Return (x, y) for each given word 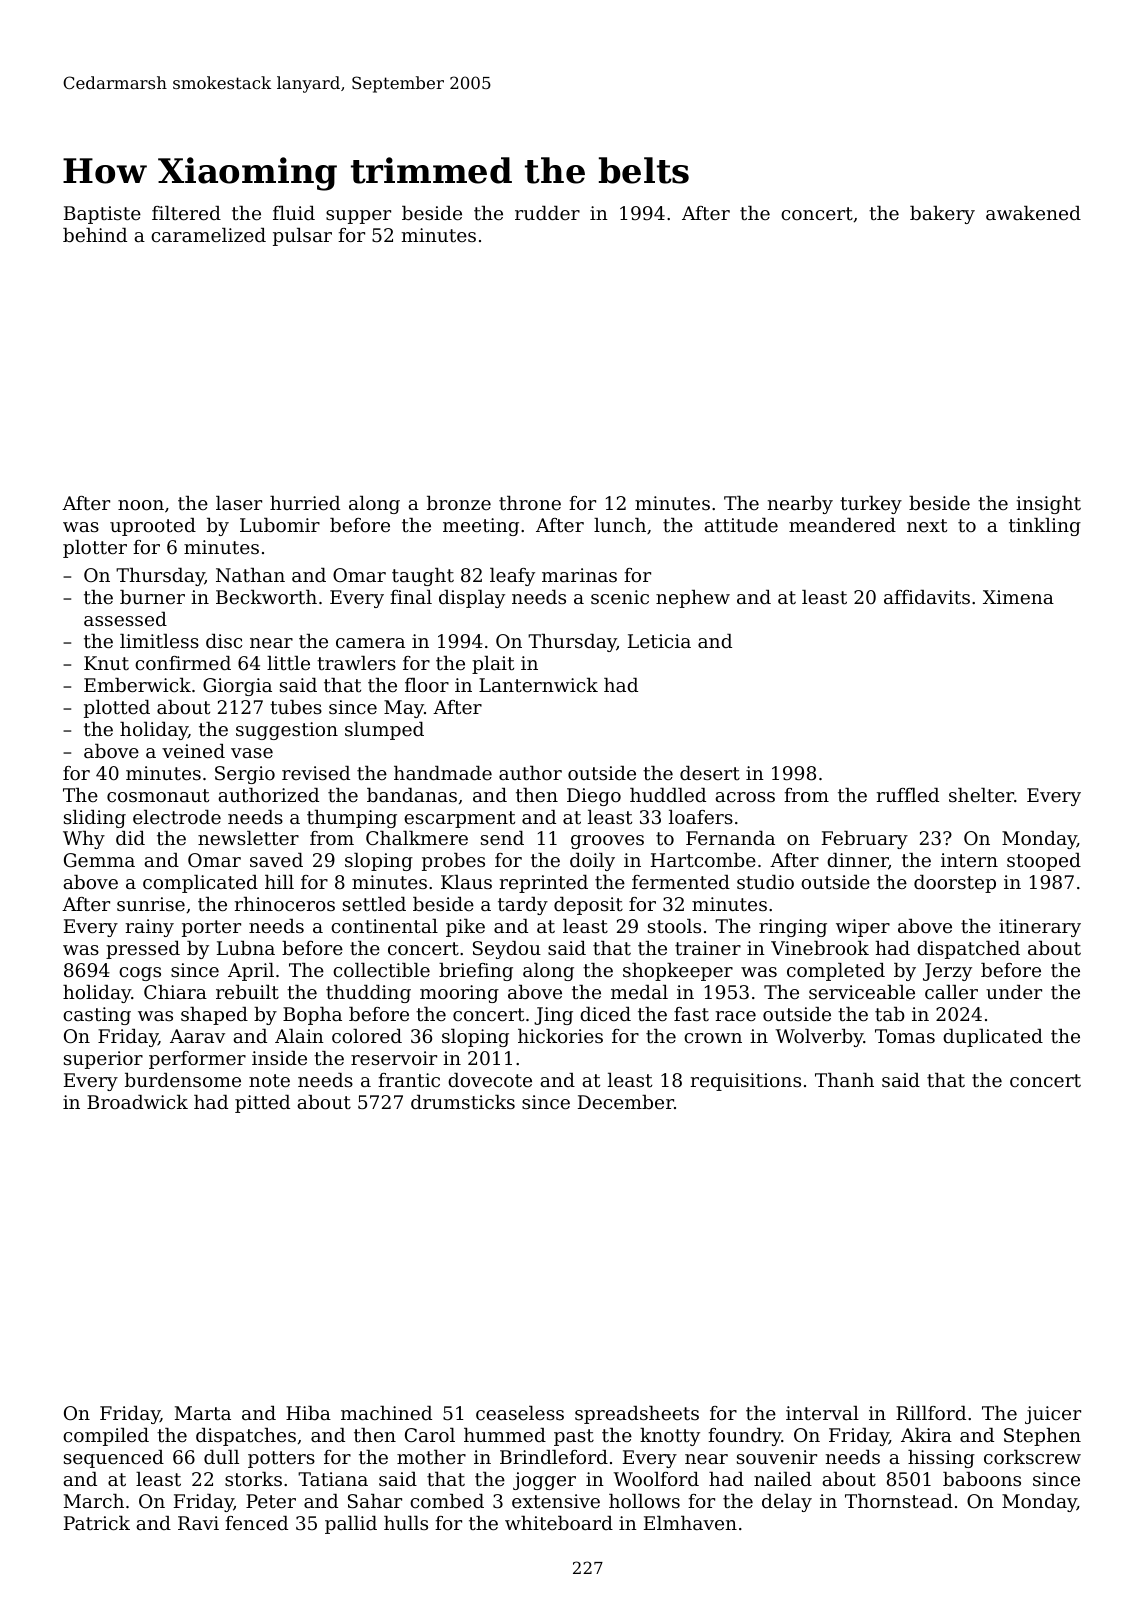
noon (141, 505)
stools (674, 926)
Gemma (99, 860)
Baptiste (102, 215)
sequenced (114, 1459)
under (1014, 992)
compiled (106, 1437)
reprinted (544, 884)
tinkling (1045, 527)
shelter (981, 795)
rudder (547, 213)
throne (530, 503)
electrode (177, 817)
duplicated (993, 1038)
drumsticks (463, 1102)
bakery (942, 215)
